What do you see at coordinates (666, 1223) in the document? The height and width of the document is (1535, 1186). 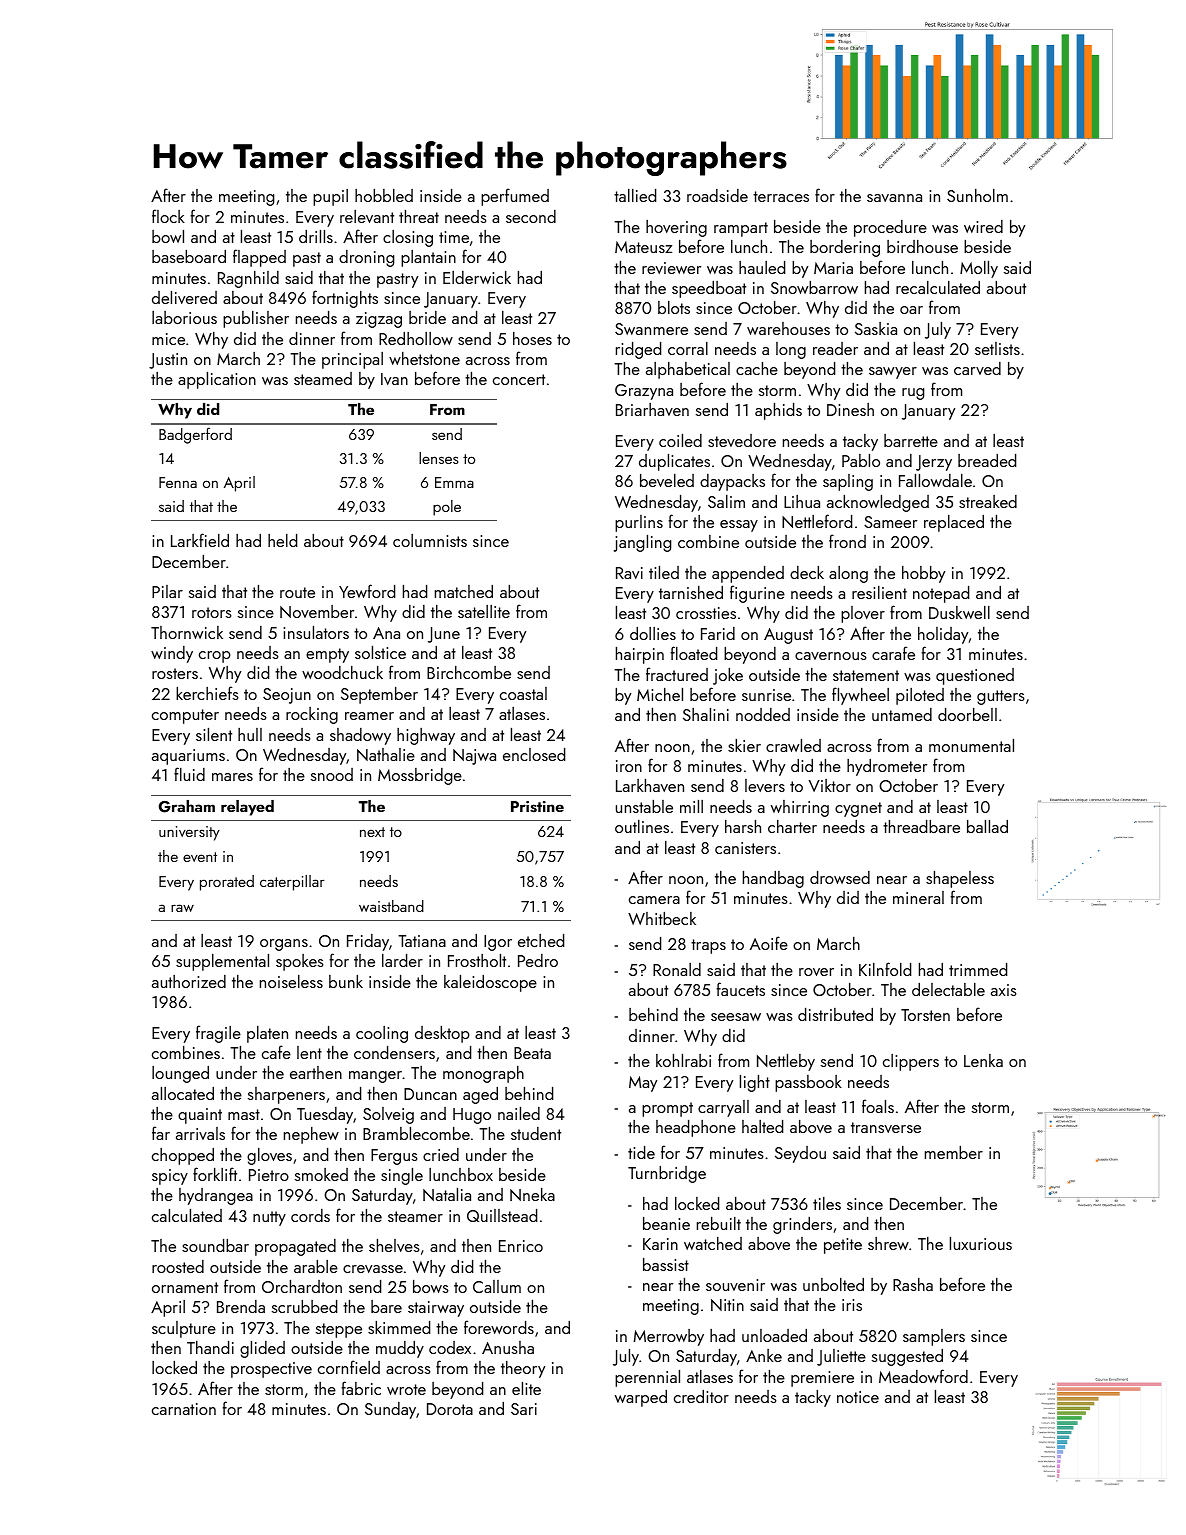 I see `beanie` at bounding box center [666, 1223].
